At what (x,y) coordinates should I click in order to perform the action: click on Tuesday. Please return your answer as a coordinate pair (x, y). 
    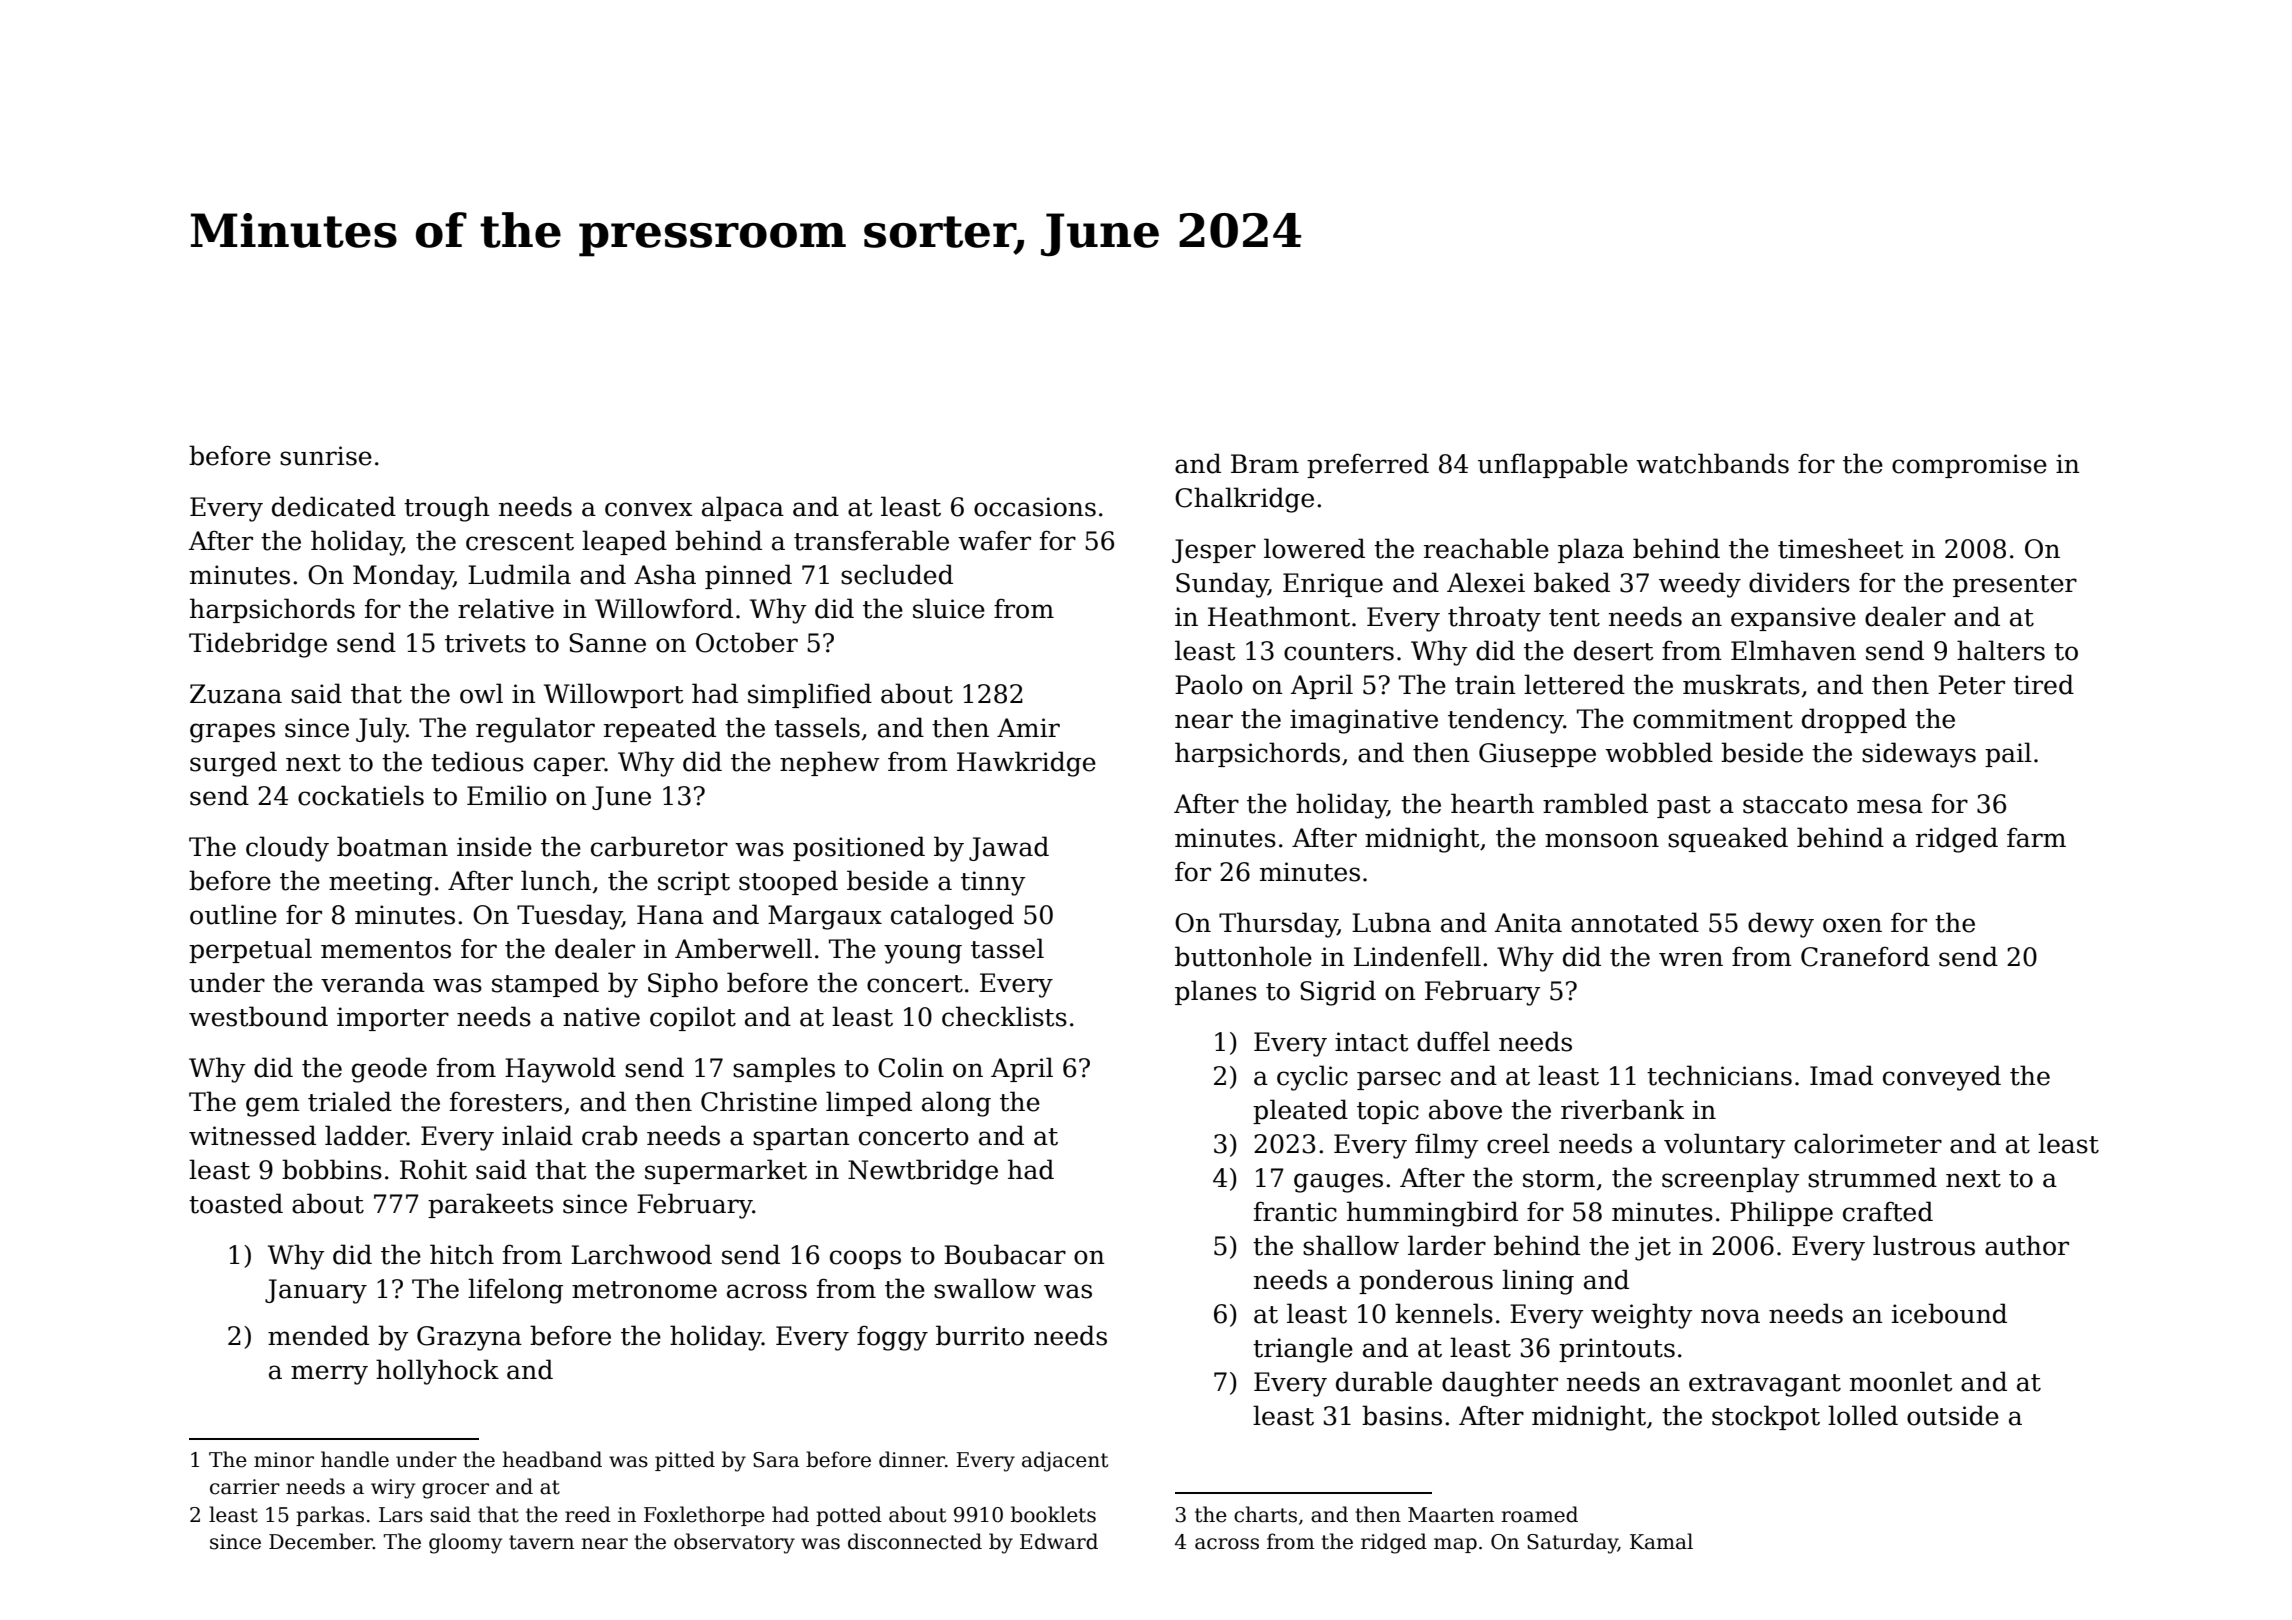
    Looking at the image, I should click on (569, 917).
